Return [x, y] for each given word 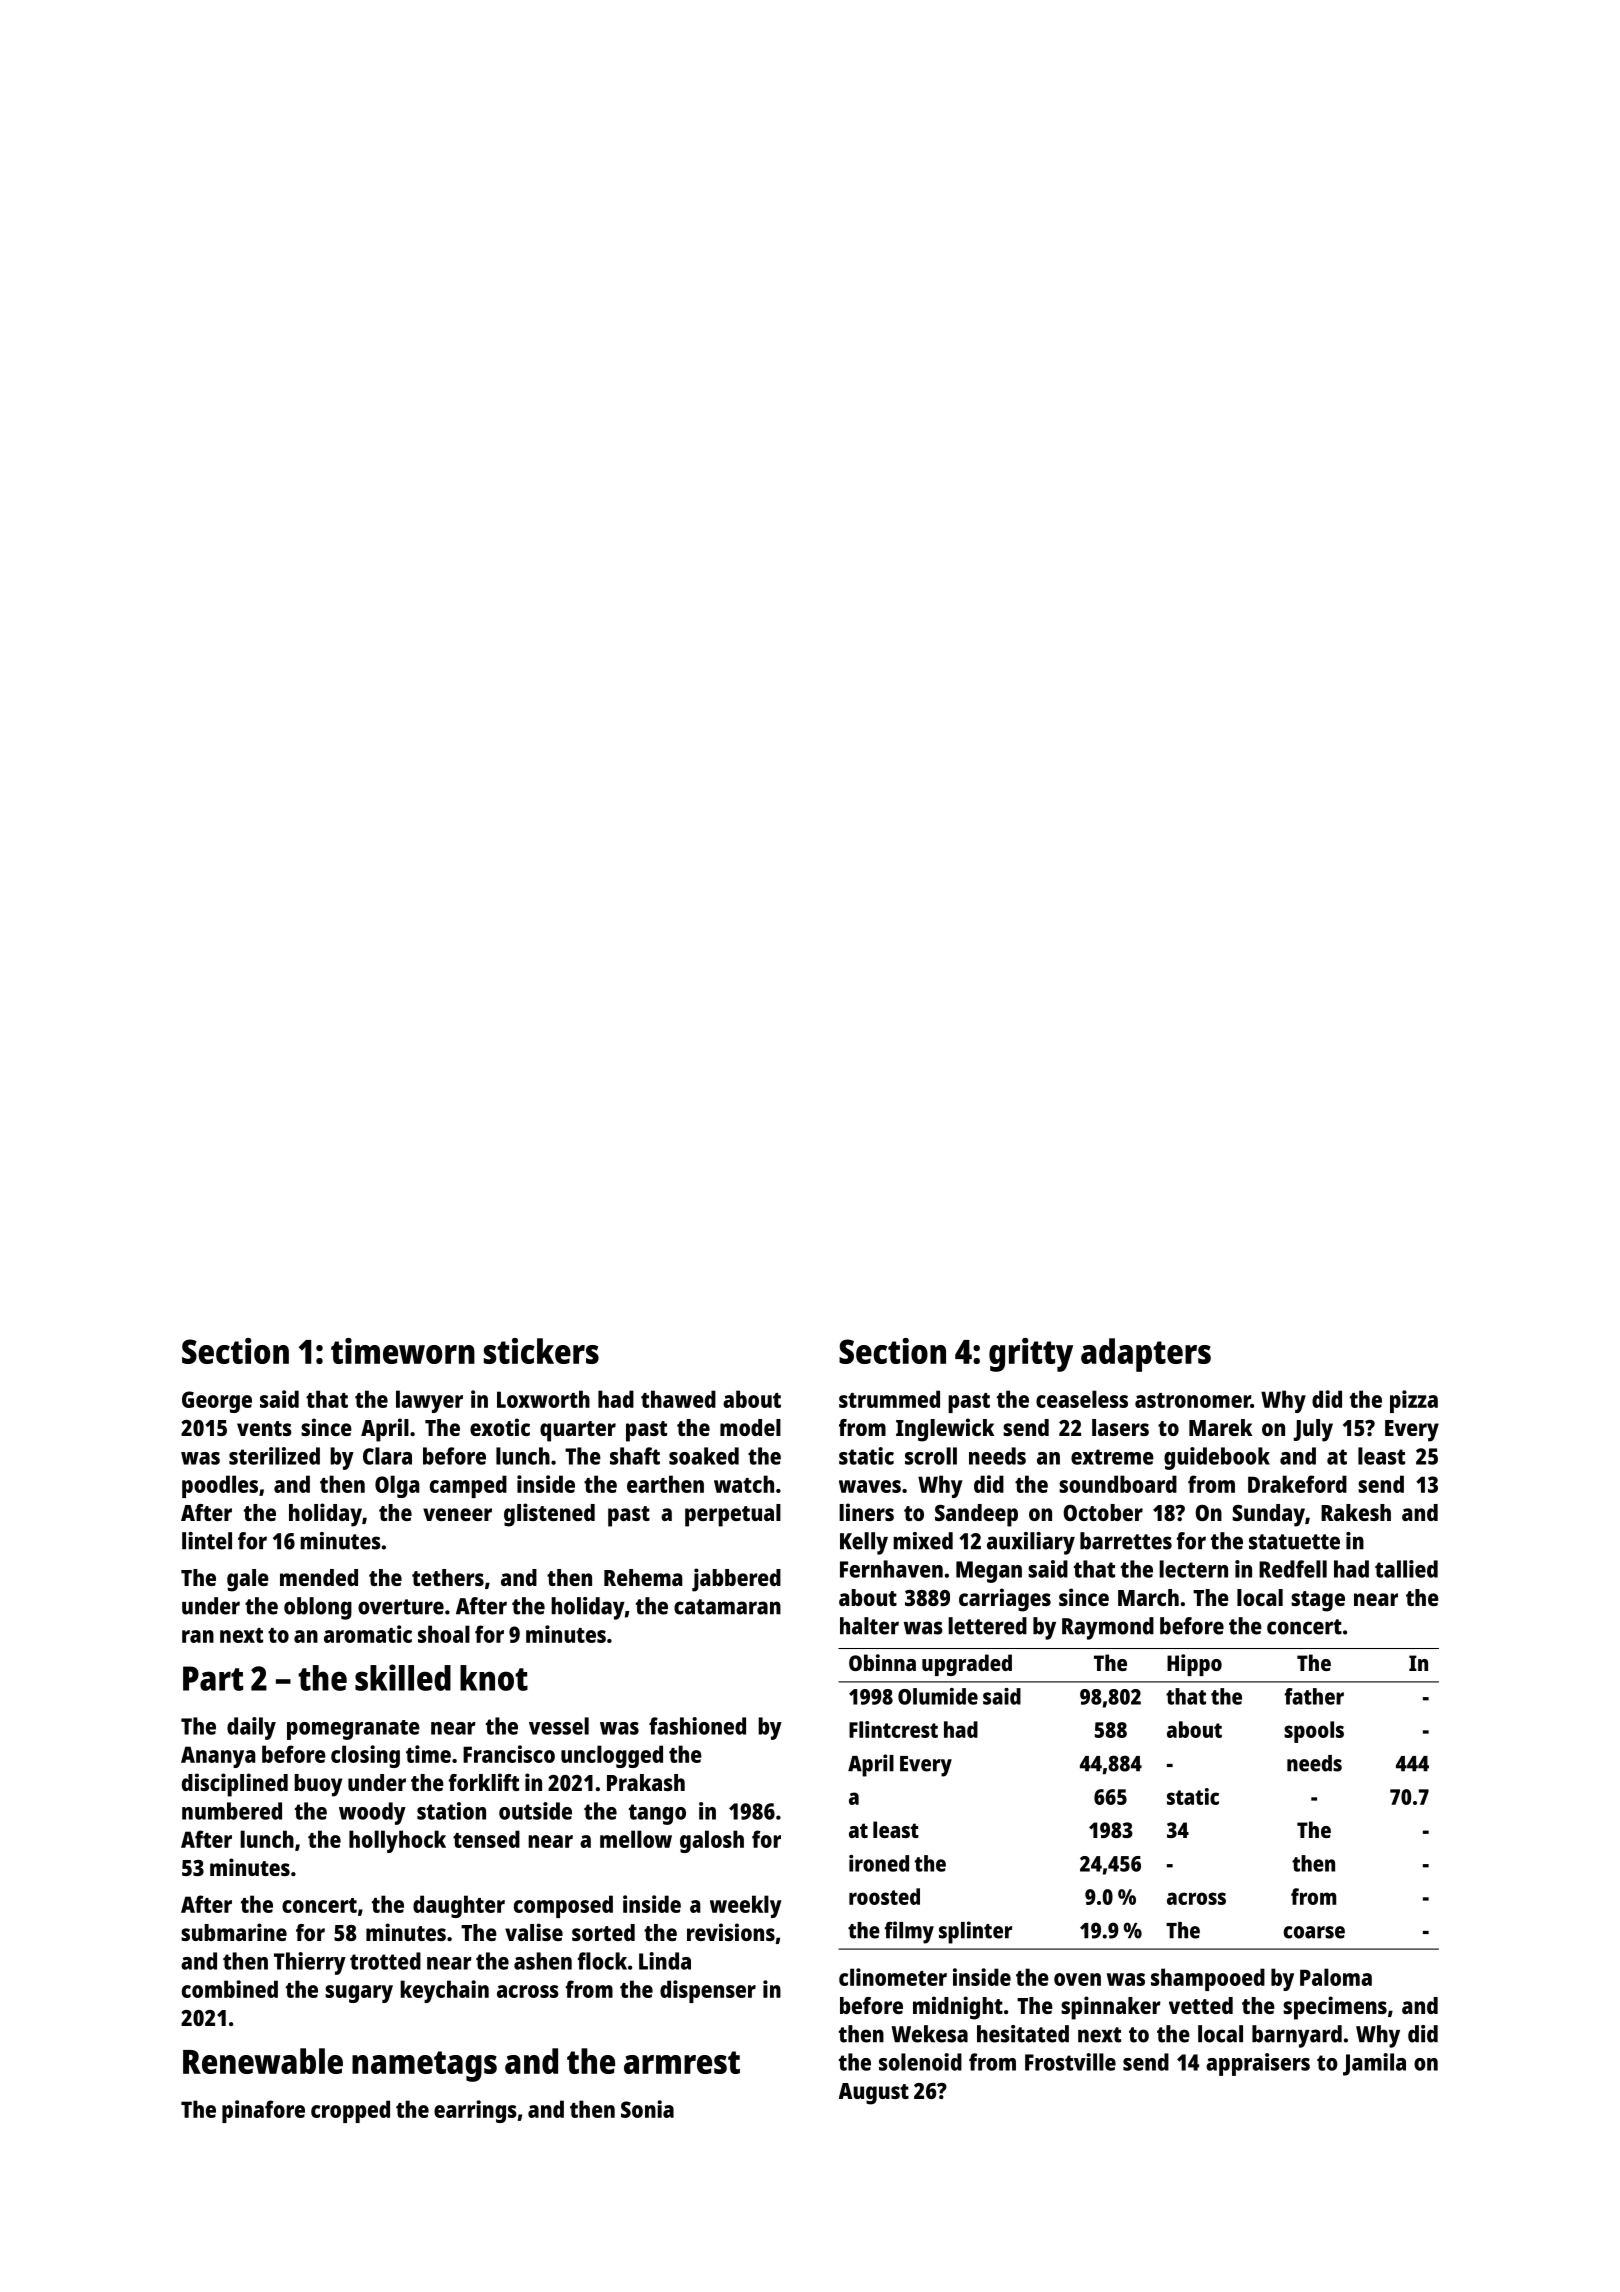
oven [1077, 1979]
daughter [459, 1906]
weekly [746, 1906]
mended [319, 1577]
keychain [444, 1991]
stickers [541, 1351]
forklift [484, 1782]
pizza [1414, 1401]
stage [1318, 1601]
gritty [1031, 1355]
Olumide [938, 1696]
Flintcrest [893, 1729]
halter [869, 1626]
